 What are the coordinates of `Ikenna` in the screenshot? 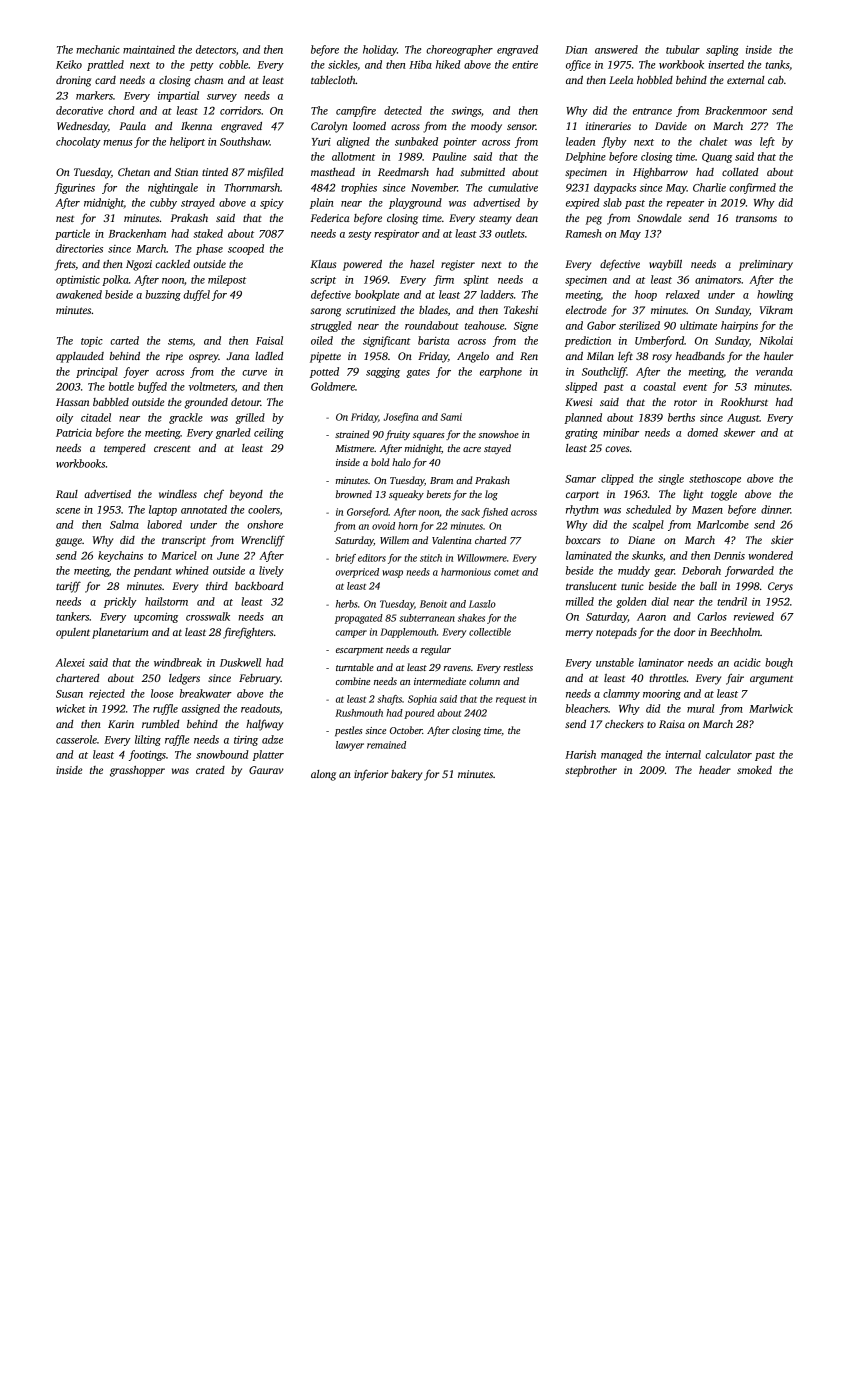 It's located at (196, 126).
